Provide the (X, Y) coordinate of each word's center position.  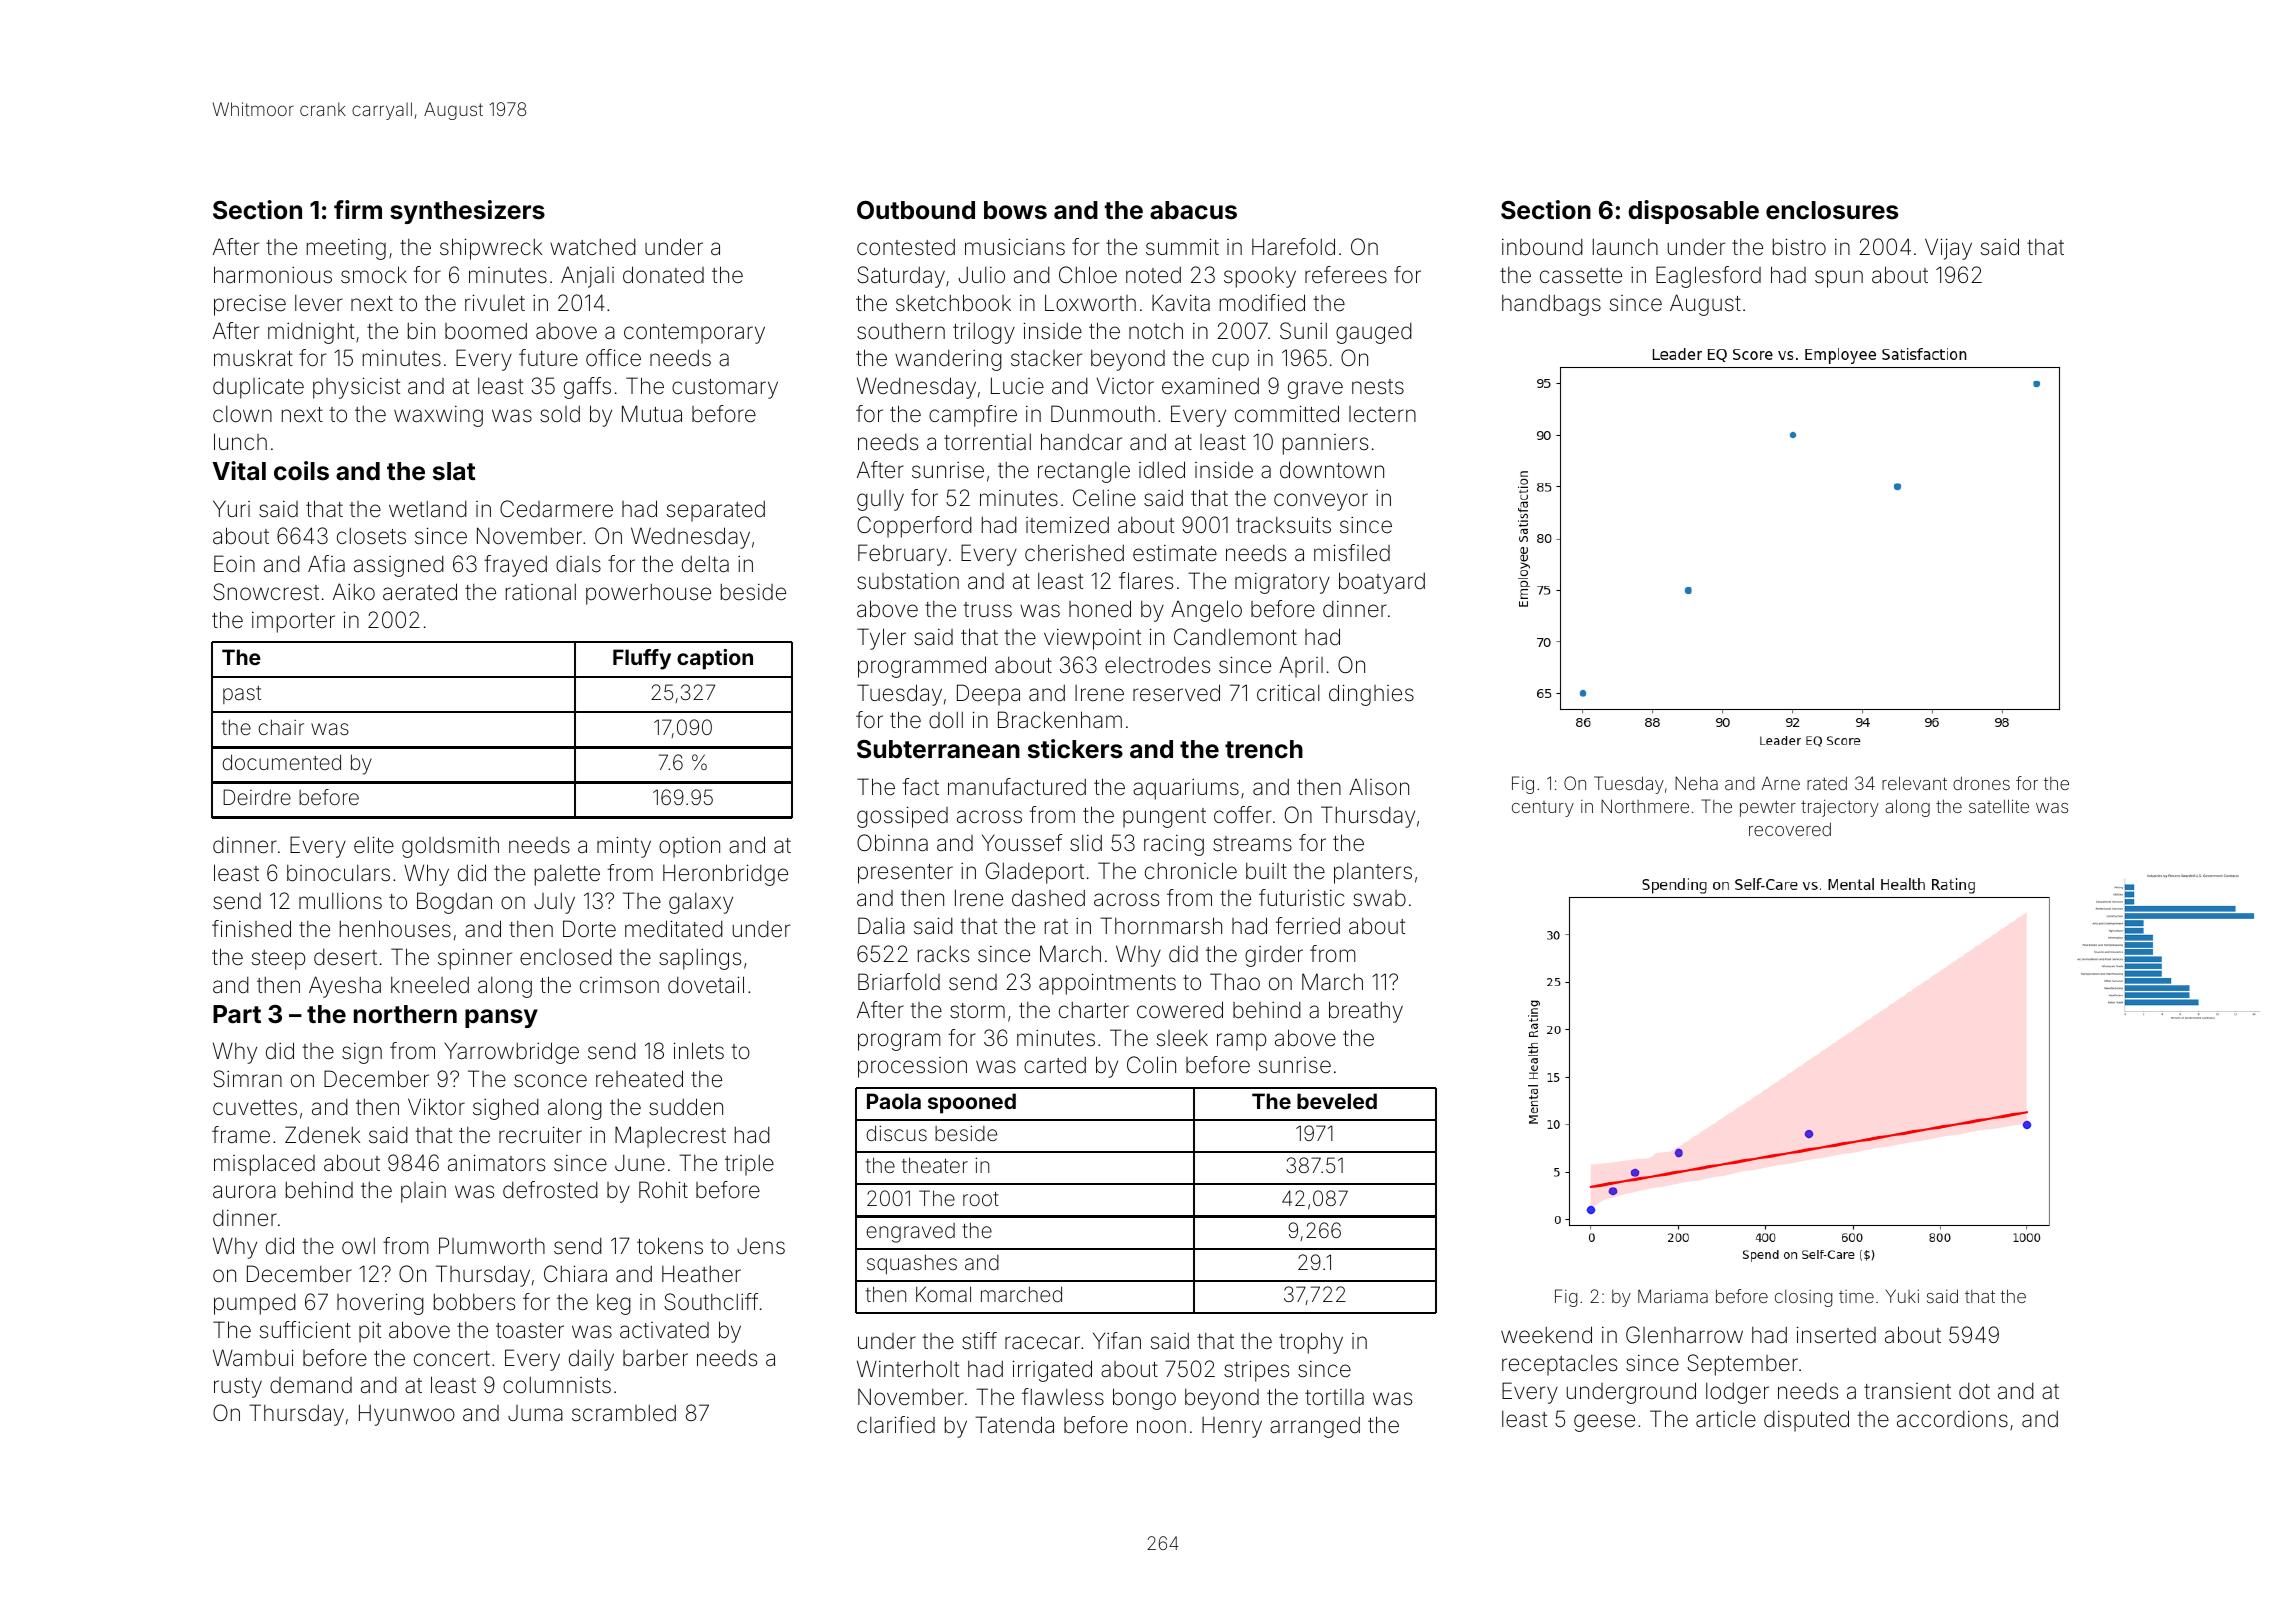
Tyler (881, 639)
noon (1161, 1426)
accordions (1952, 1419)
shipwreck (491, 249)
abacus (1193, 210)
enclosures (1832, 210)
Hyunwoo (407, 1415)
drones (1981, 783)
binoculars (338, 873)
